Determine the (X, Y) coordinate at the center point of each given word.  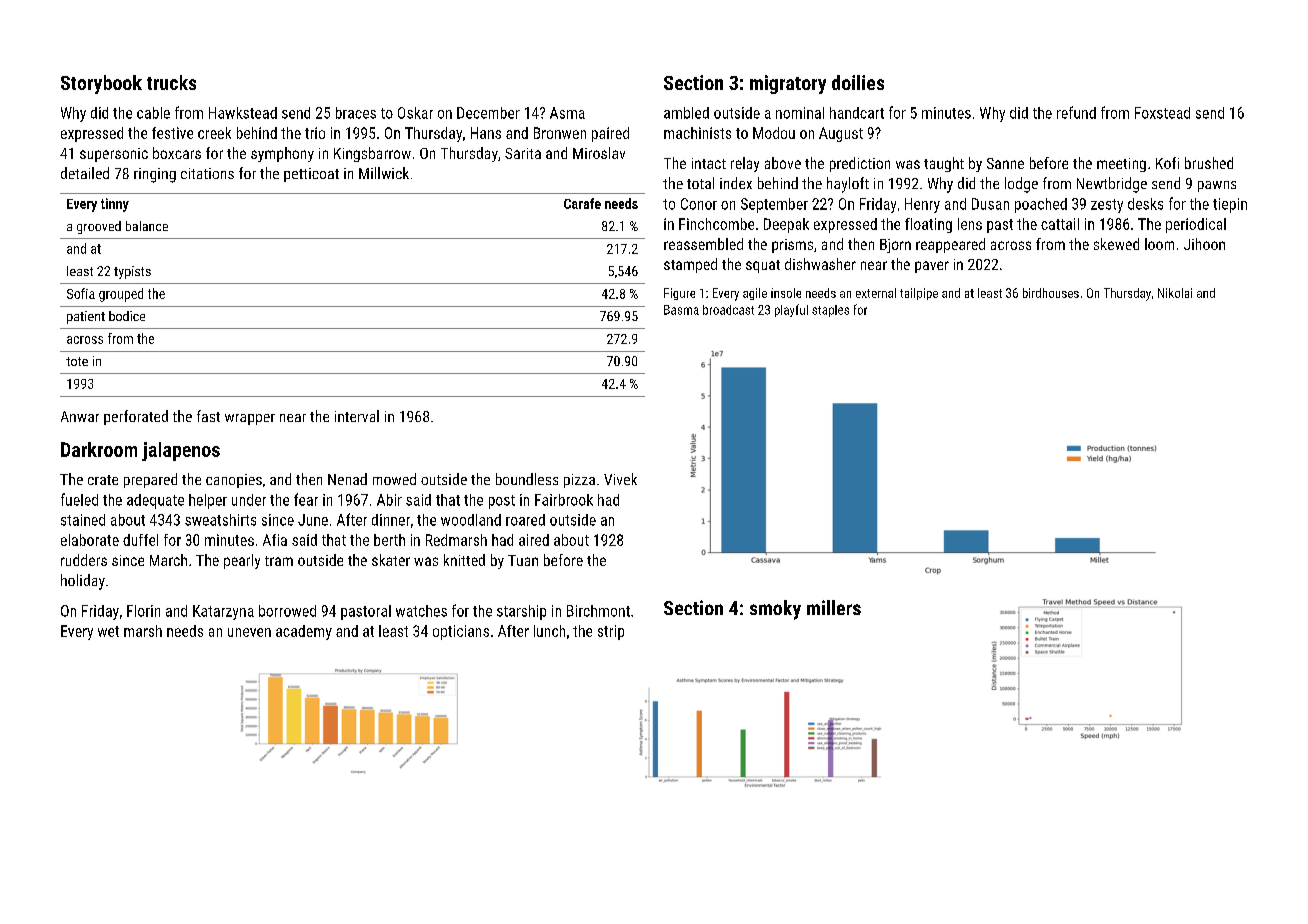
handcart (857, 113)
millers (834, 607)
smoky (775, 610)
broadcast (728, 310)
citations (207, 173)
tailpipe (919, 294)
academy (304, 632)
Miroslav (599, 153)
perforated (136, 417)
